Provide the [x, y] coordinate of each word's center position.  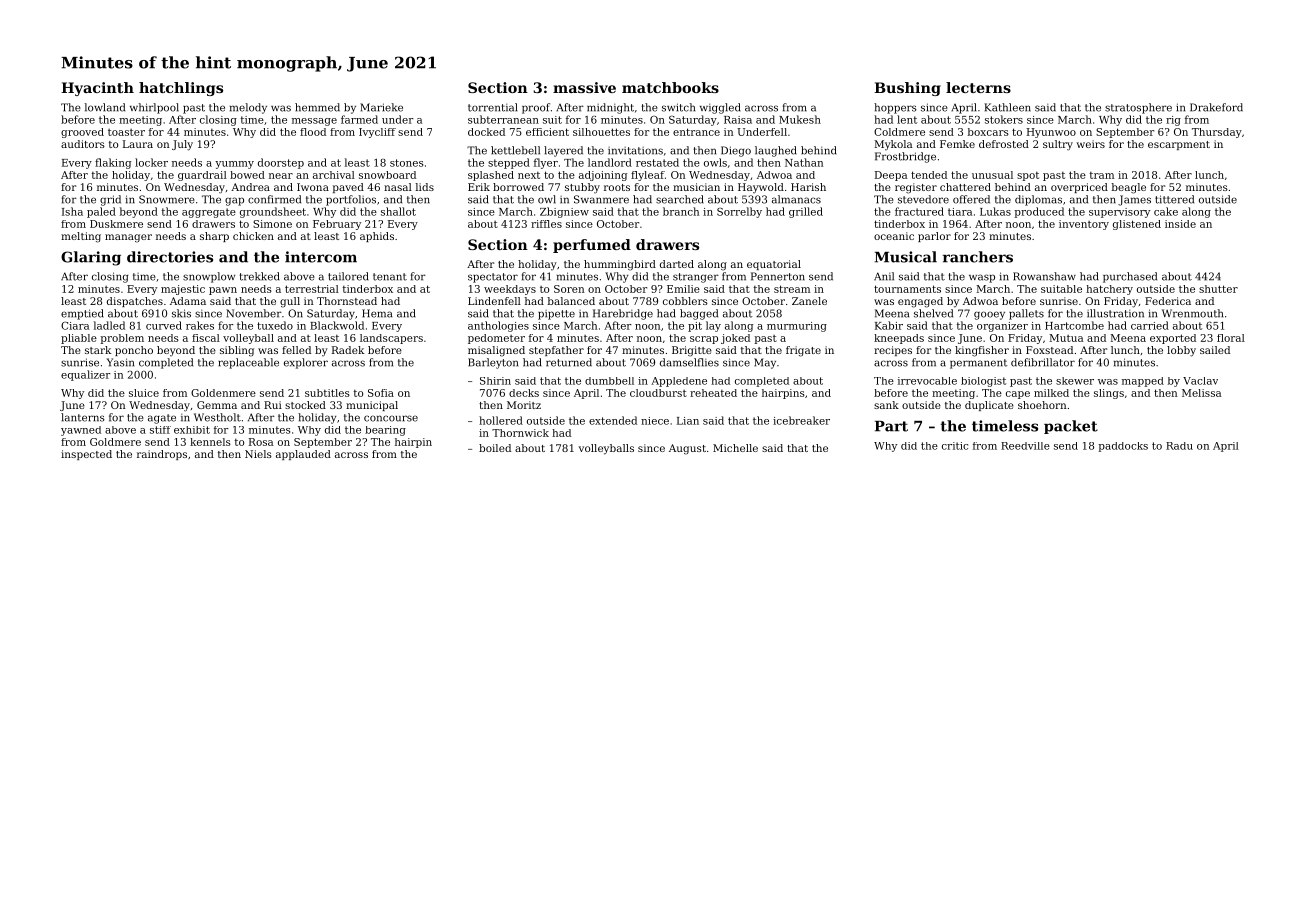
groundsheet [273, 212]
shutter [1218, 289]
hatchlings [181, 89]
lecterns [978, 87]
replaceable [248, 363]
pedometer [496, 339]
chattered [965, 187]
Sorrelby [739, 212]
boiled [495, 448]
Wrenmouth [1192, 313]
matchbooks [670, 87]
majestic [183, 290]
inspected [86, 455]
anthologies [498, 326]
